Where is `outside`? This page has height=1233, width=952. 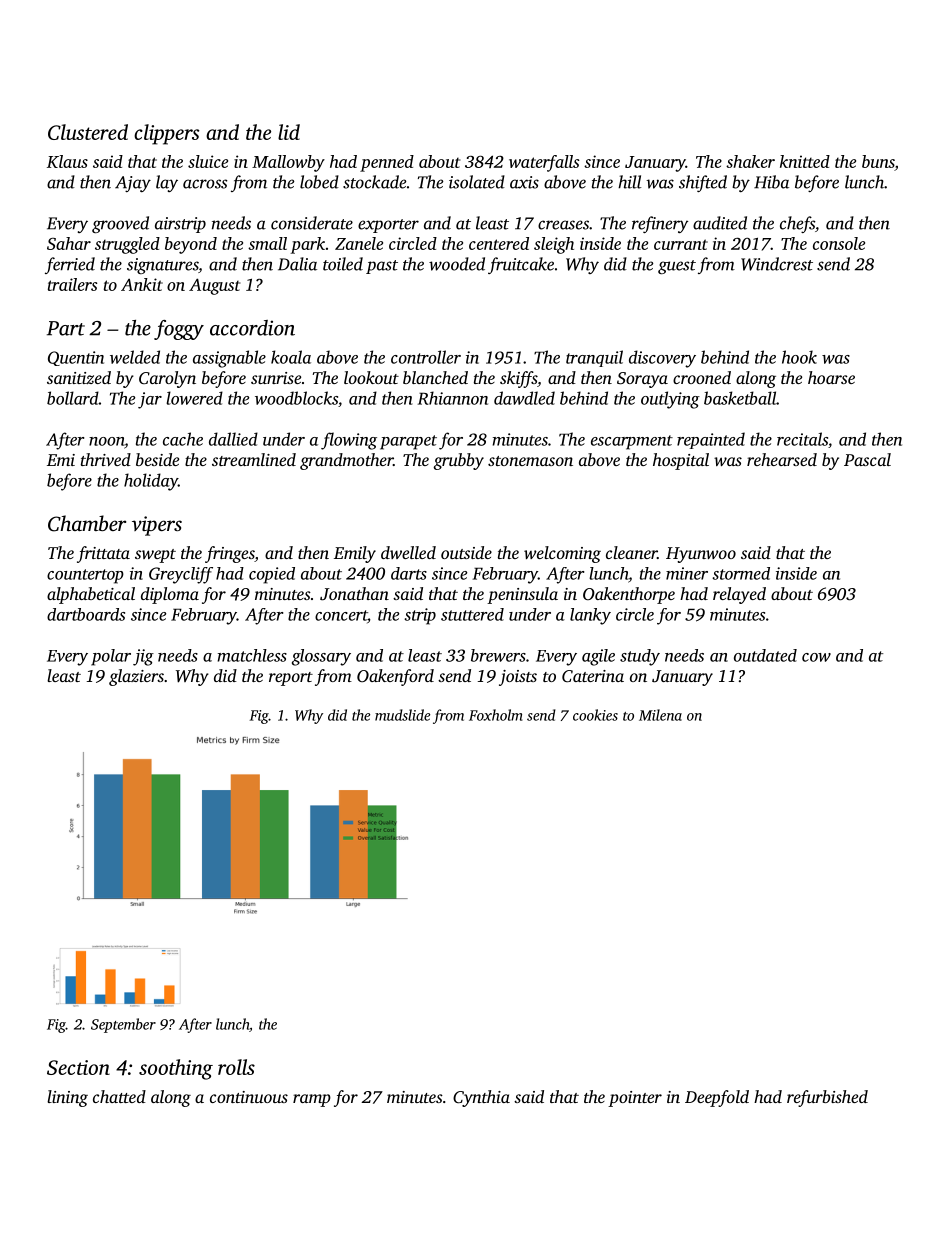
outside is located at coordinates (466, 552).
